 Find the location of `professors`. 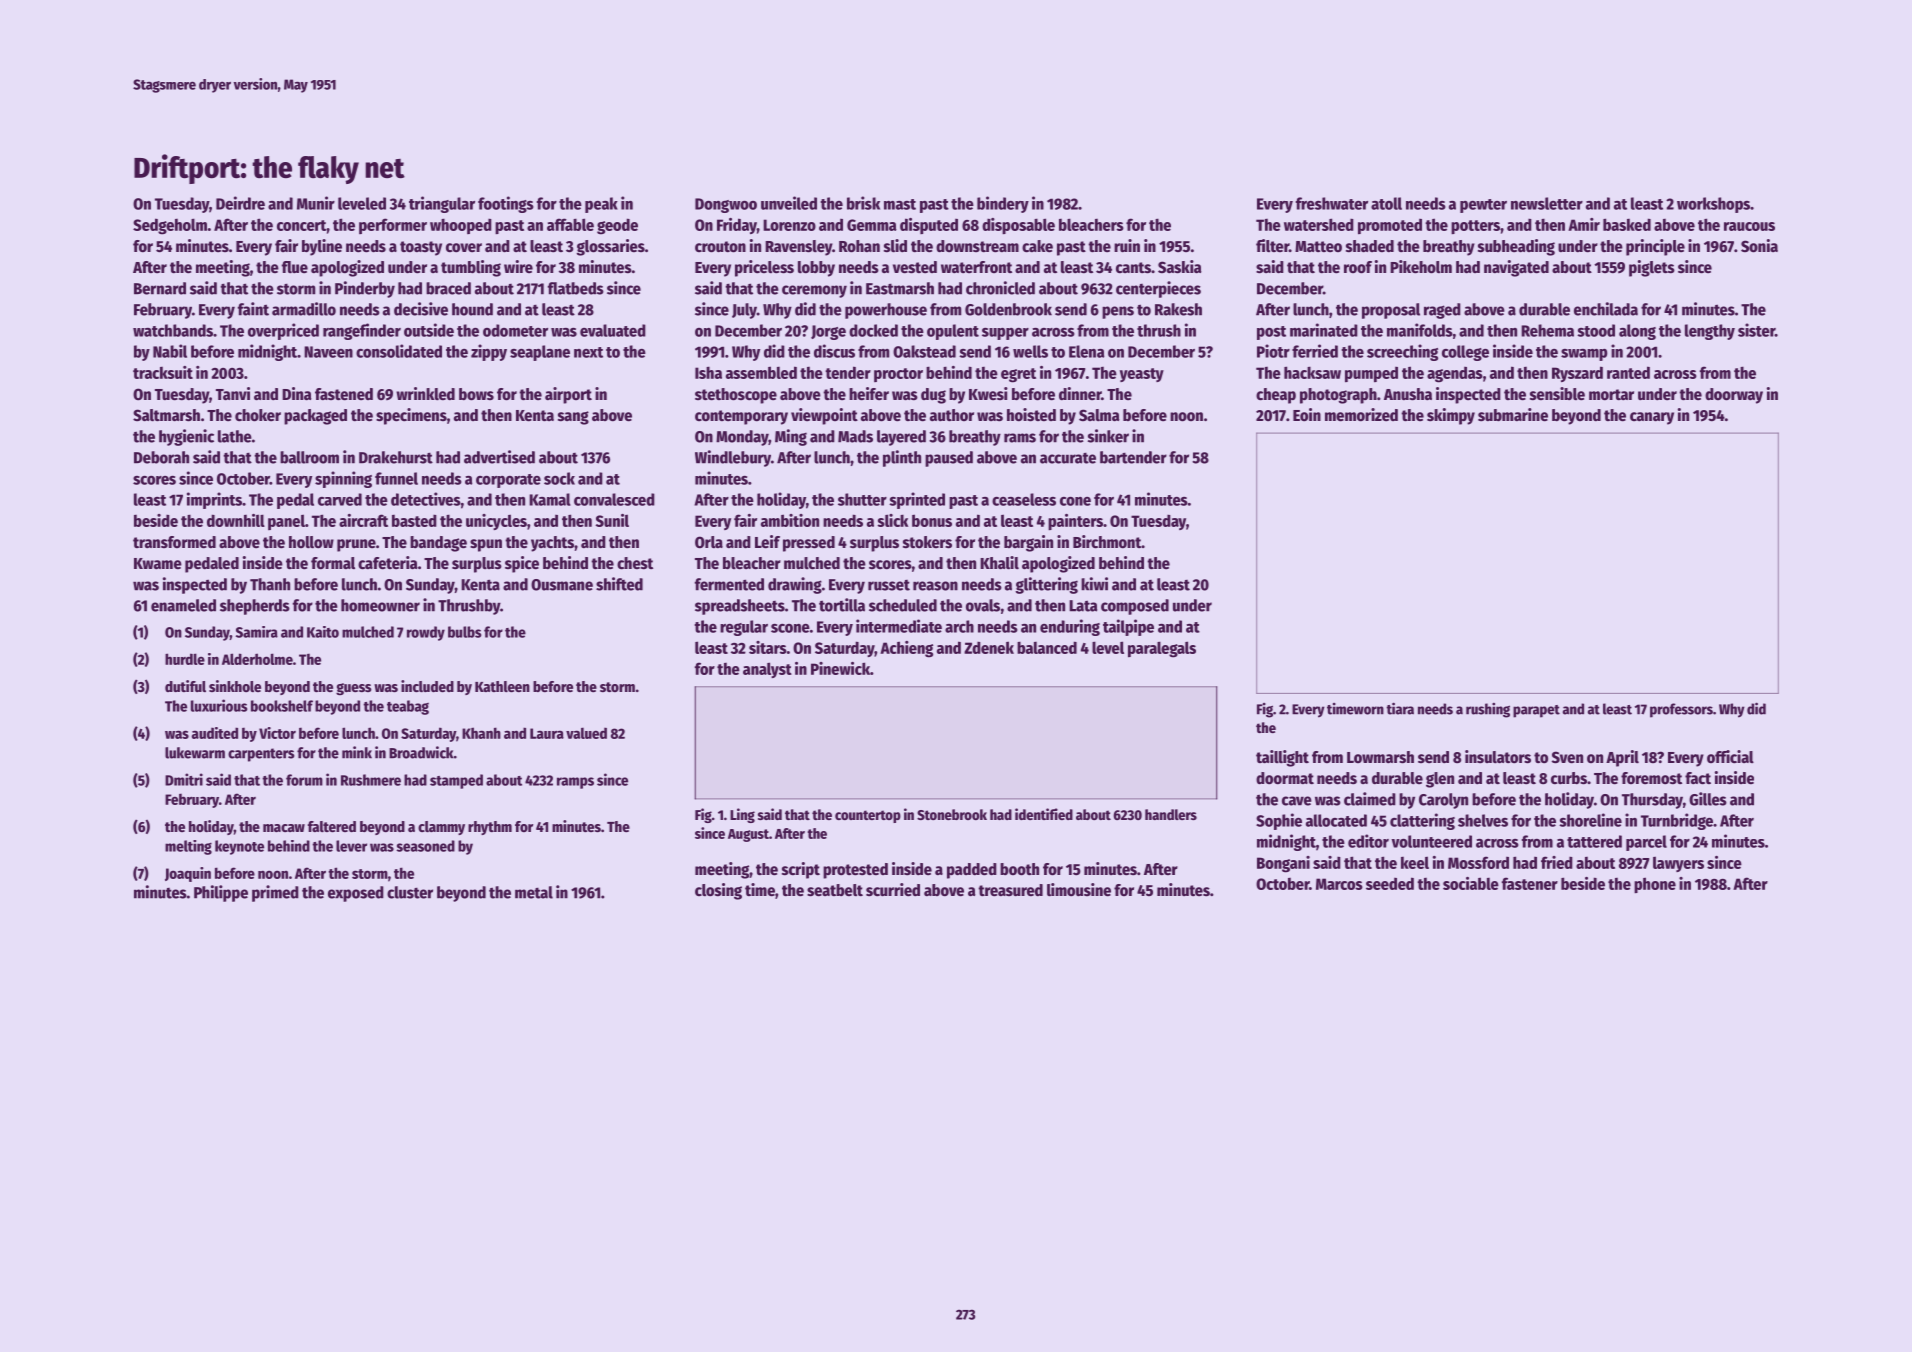

professors is located at coordinates (1681, 710).
